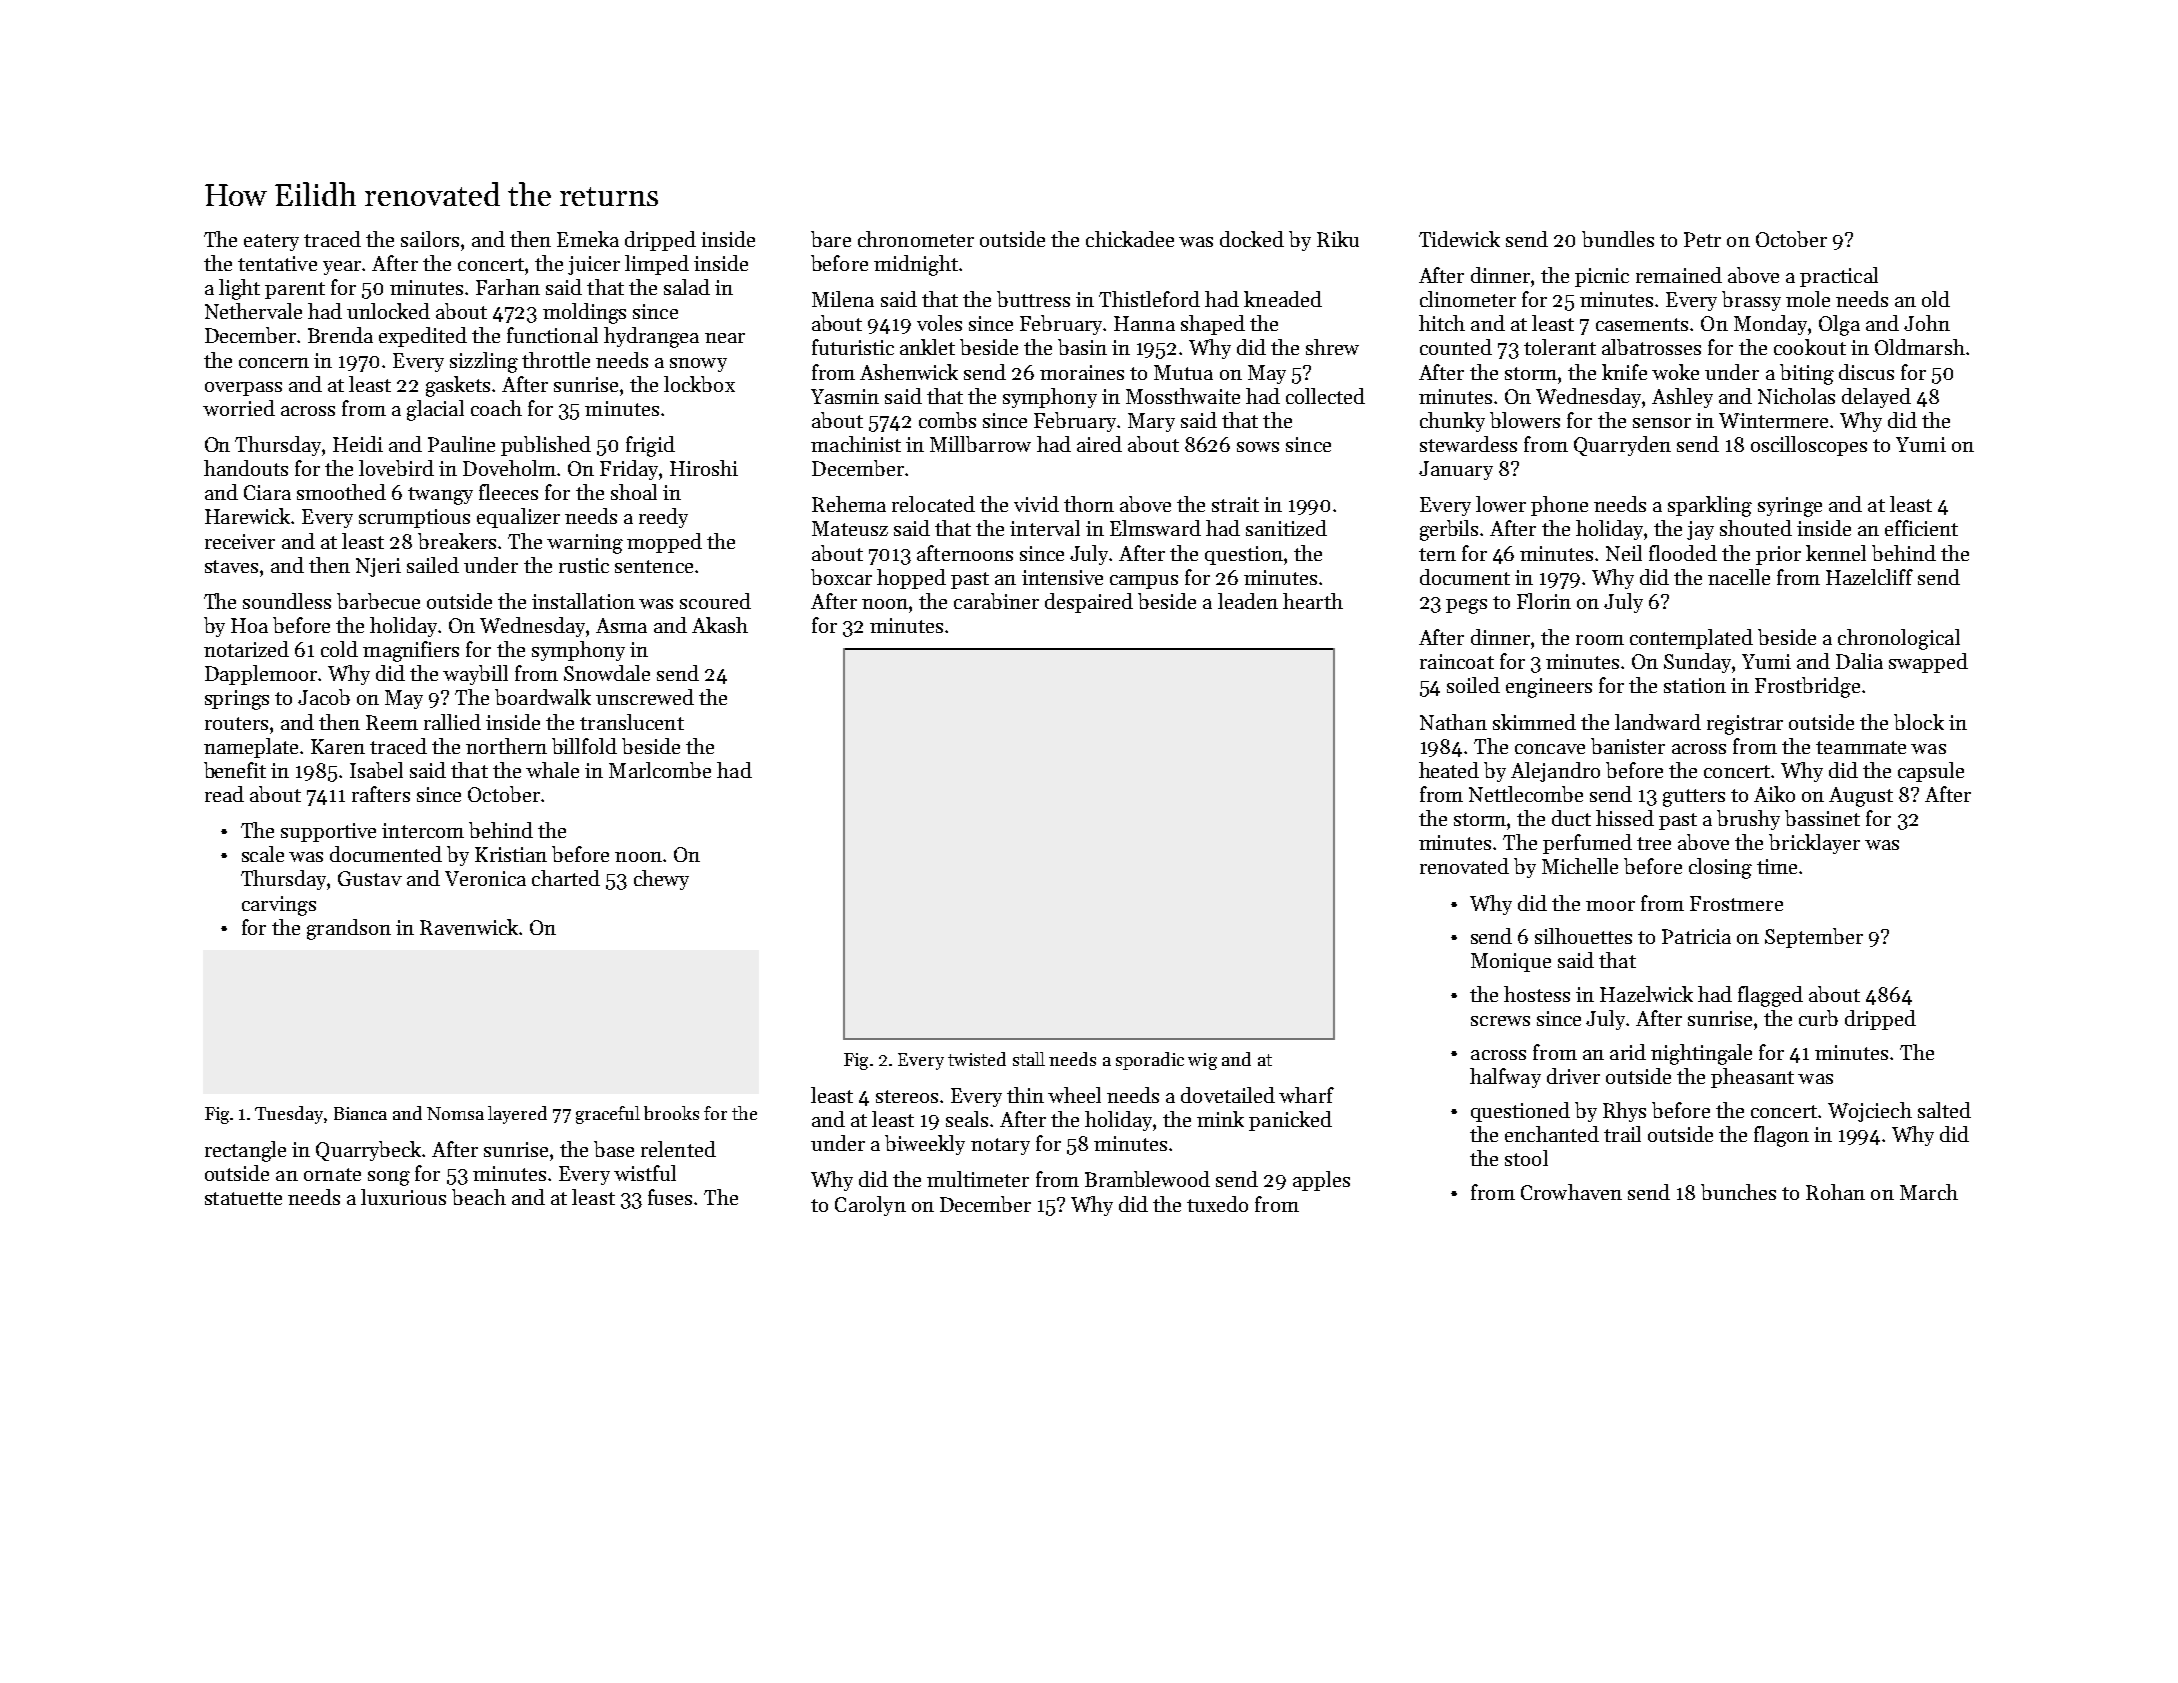 This screenshot has width=2178, height=1683. I want to click on beach, so click(479, 1197).
